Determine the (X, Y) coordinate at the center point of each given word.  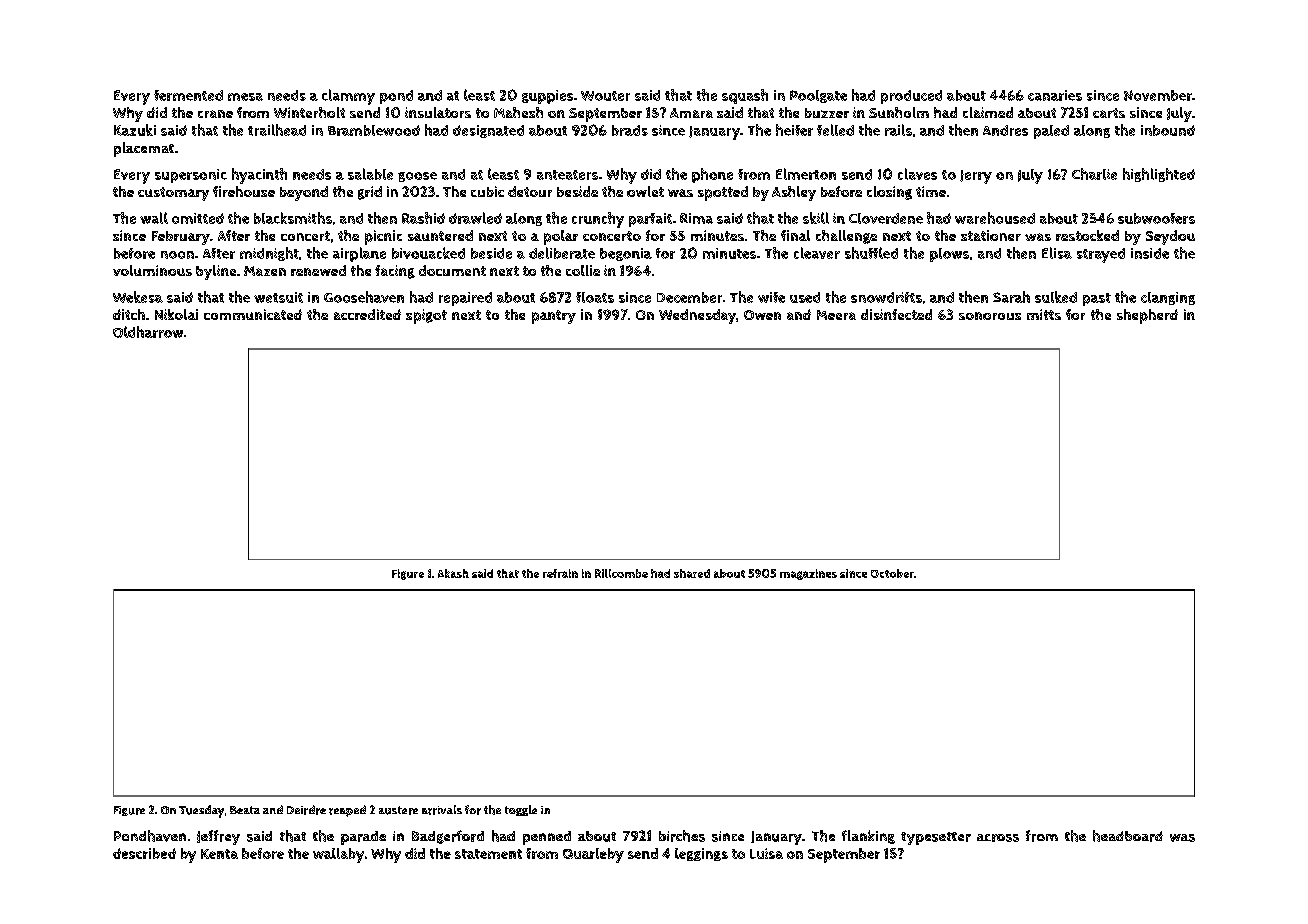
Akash (453, 573)
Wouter (605, 96)
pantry (554, 317)
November (1158, 95)
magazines (808, 574)
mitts (1044, 314)
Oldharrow (148, 332)
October (892, 573)
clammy (348, 97)
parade (363, 838)
